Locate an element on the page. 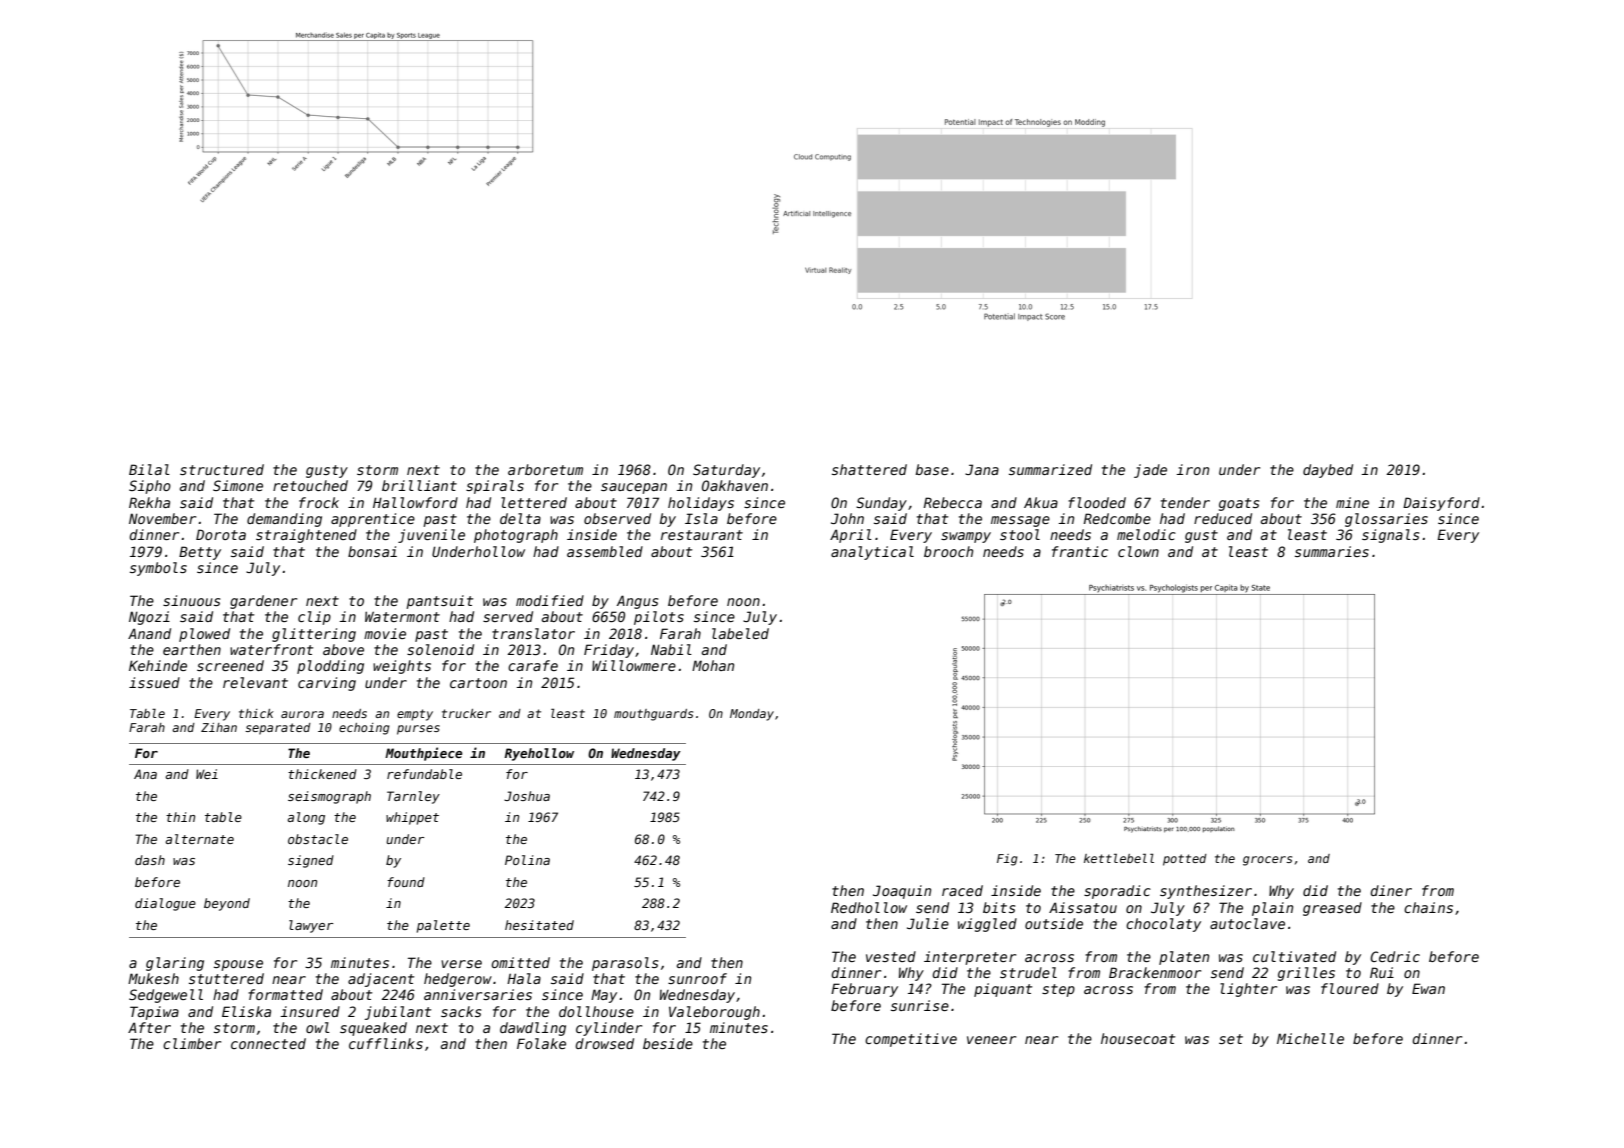  Daisyford is located at coordinates (1441, 504).
